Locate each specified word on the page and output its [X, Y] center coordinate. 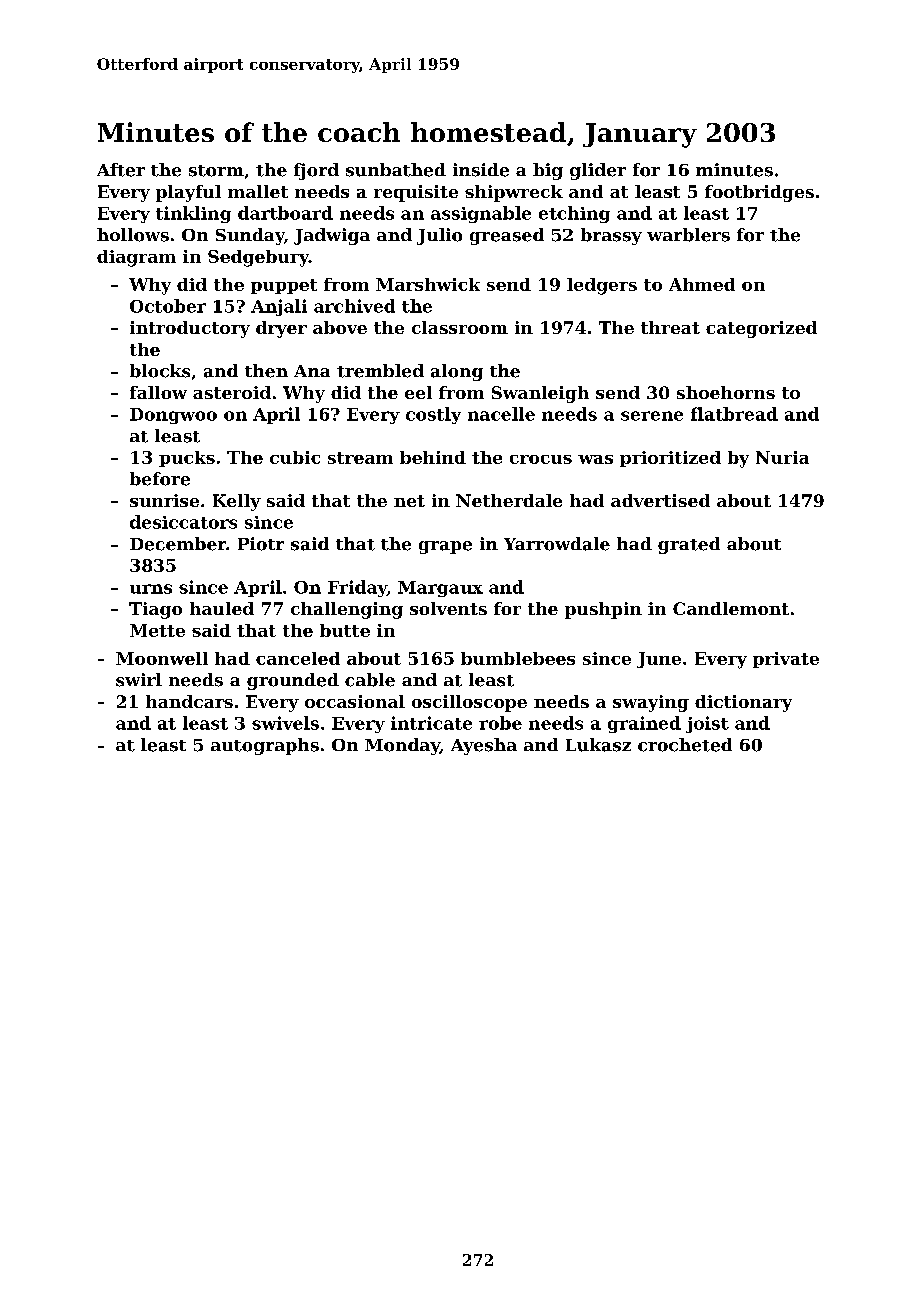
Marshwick [428, 284]
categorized [761, 329]
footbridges [759, 193]
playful [188, 193]
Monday [402, 746]
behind [433, 457]
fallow [158, 392]
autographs [265, 746]
